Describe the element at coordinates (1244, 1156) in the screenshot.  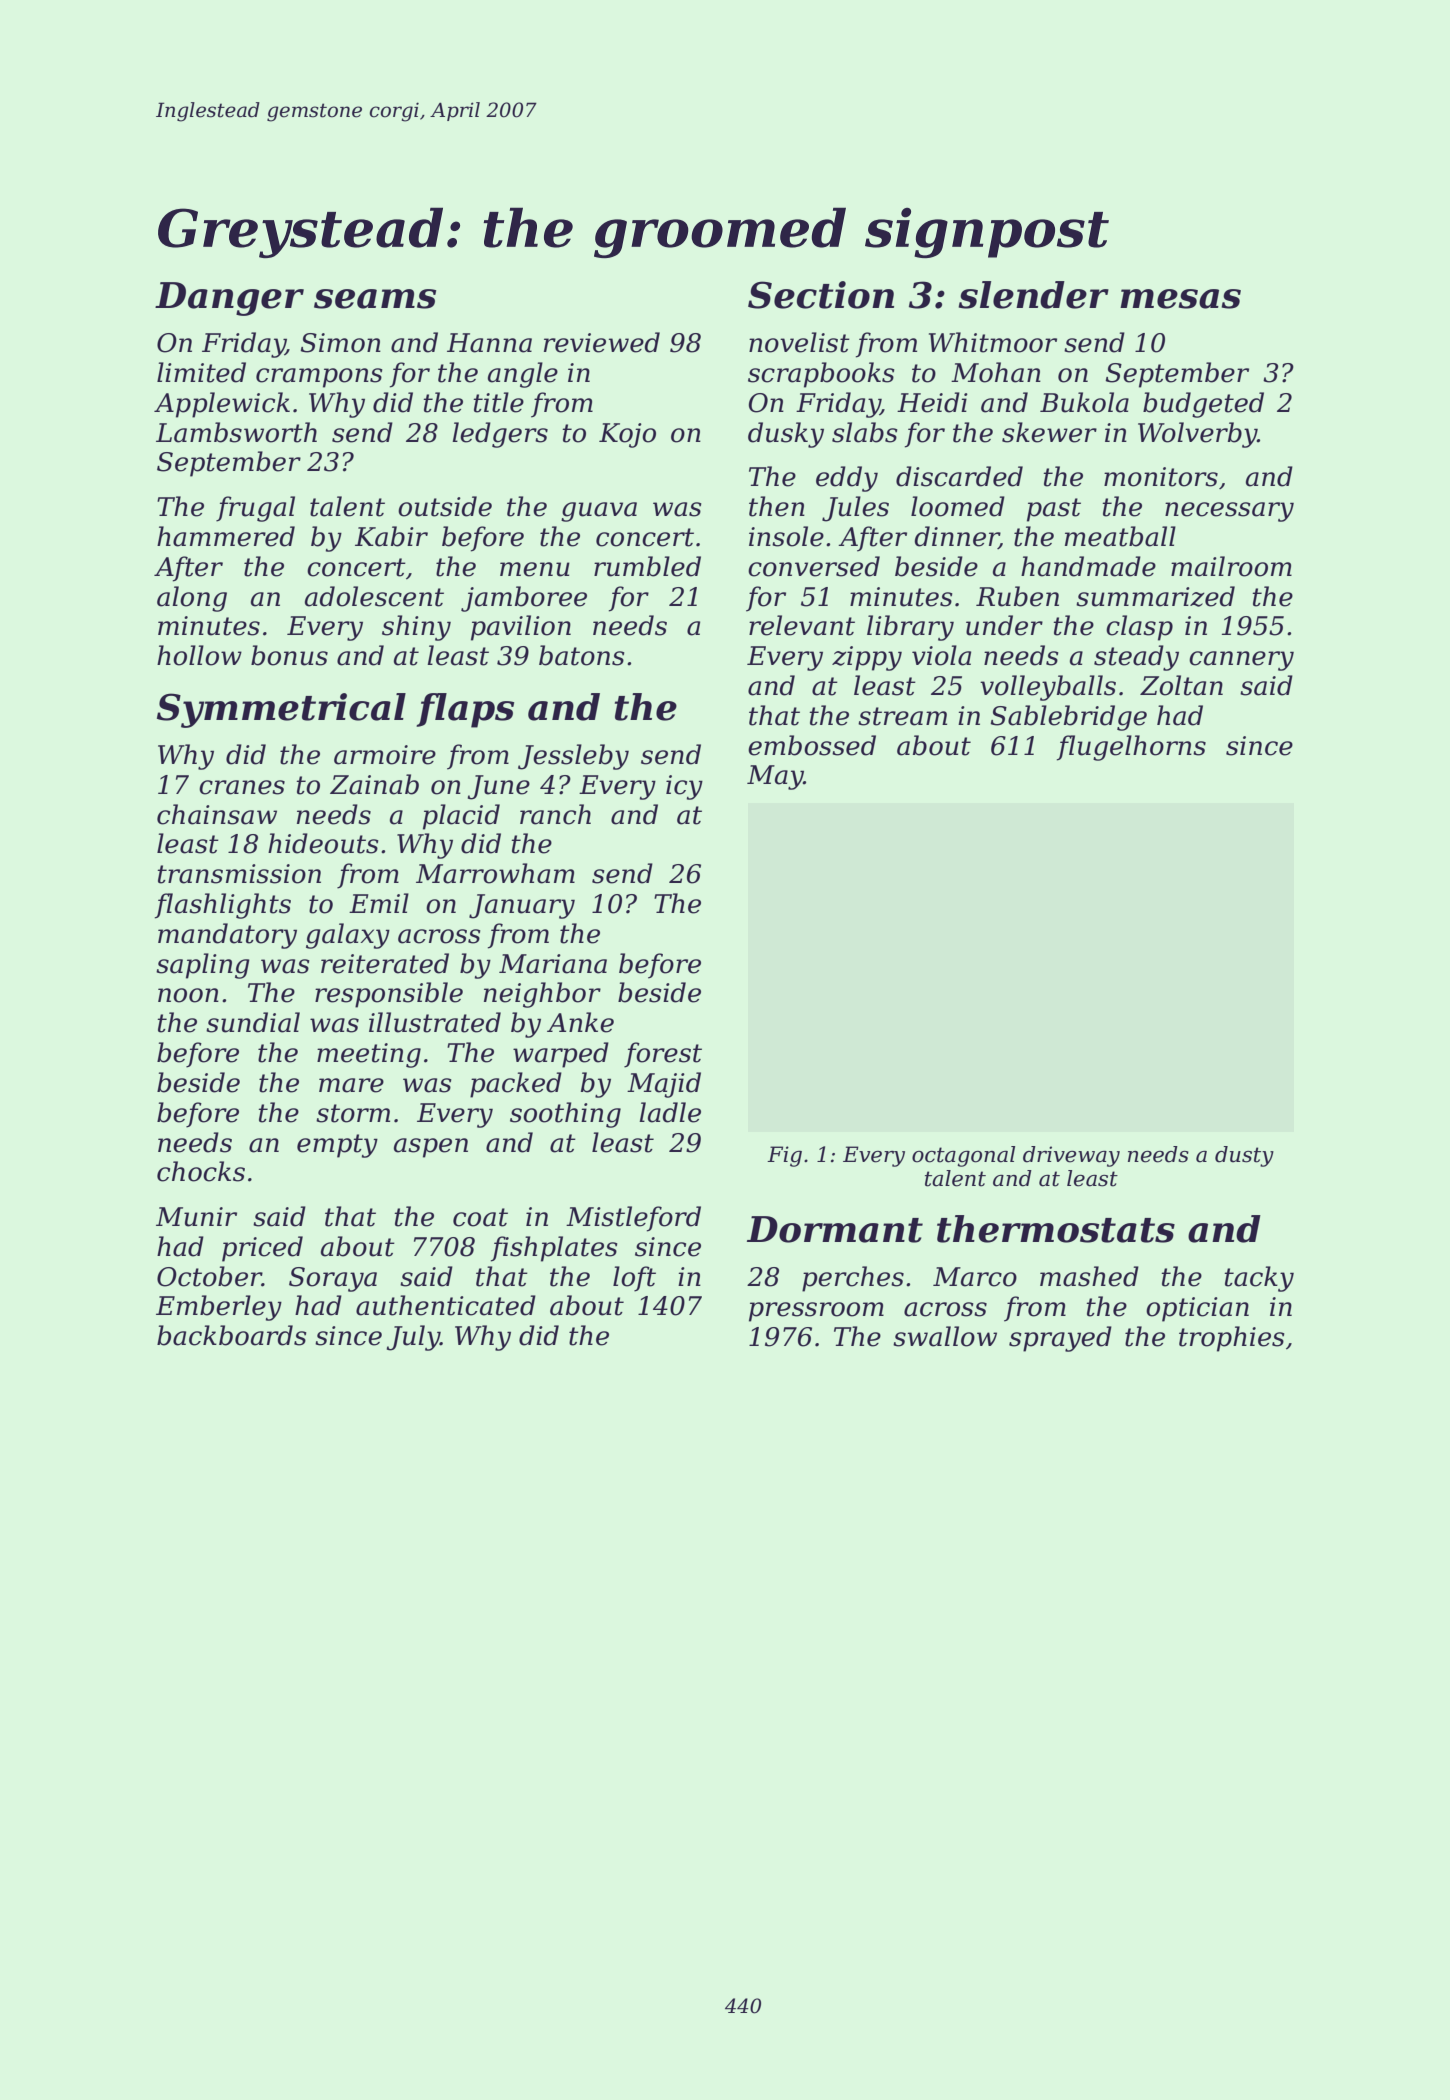
I see `dusty` at that location.
